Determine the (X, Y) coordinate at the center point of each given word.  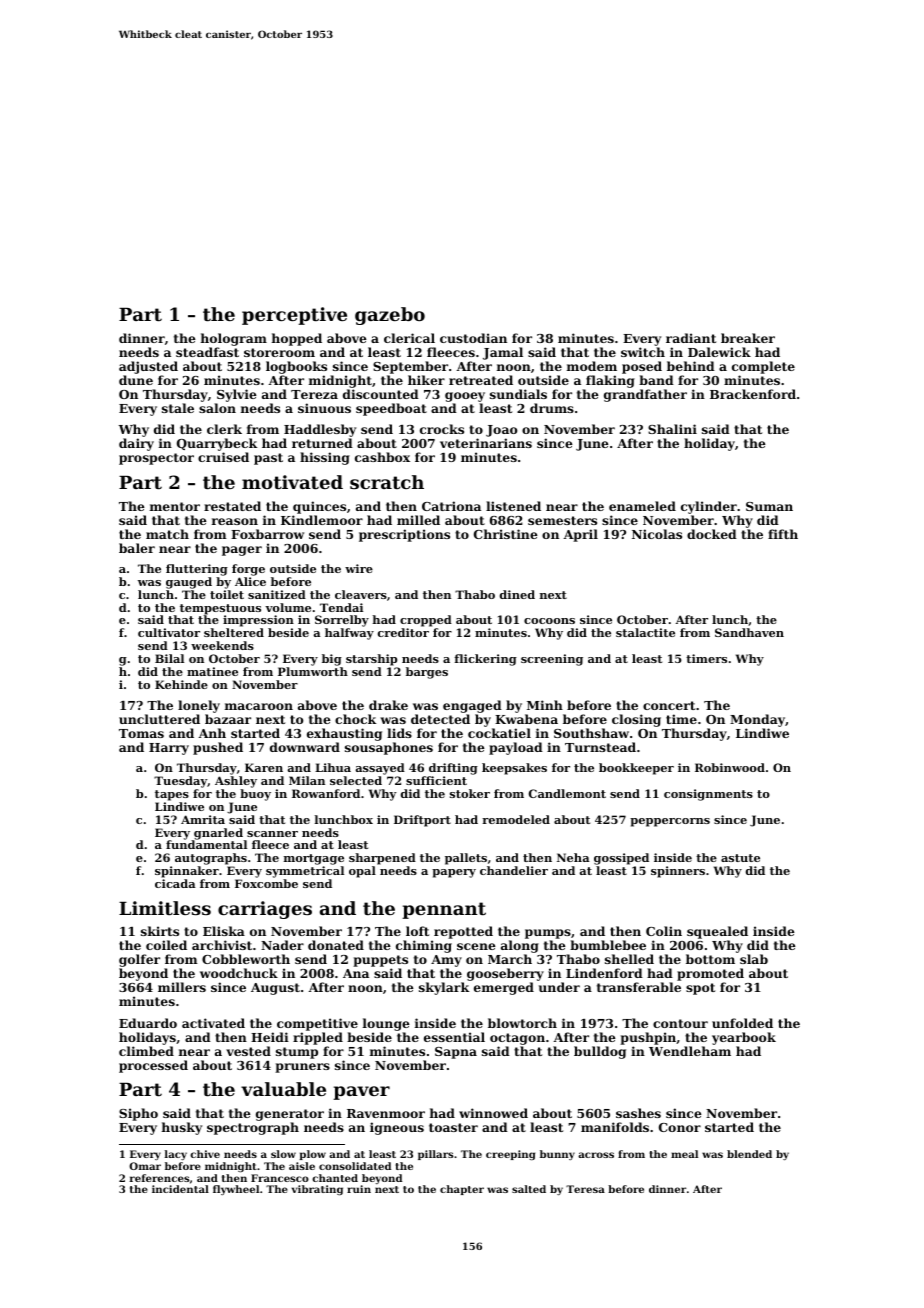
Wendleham (690, 1051)
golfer (139, 961)
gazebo (390, 316)
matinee (212, 671)
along (520, 946)
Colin (664, 931)
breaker (748, 338)
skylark (444, 989)
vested (248, 1051)
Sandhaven (749, 632)
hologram (234, 339)
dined (517, 594)
